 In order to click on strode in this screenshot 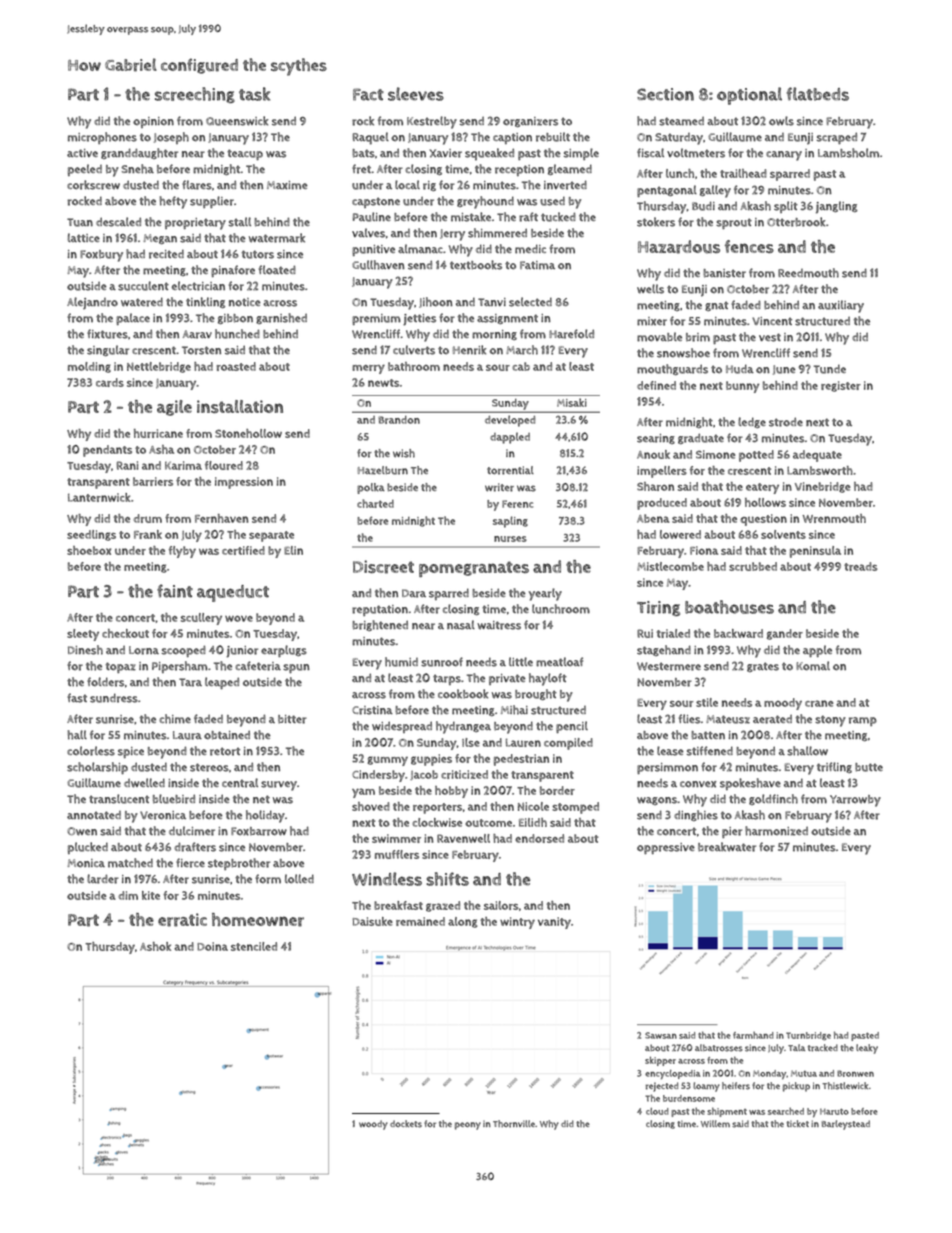, I will do `click(786, 422)`.
